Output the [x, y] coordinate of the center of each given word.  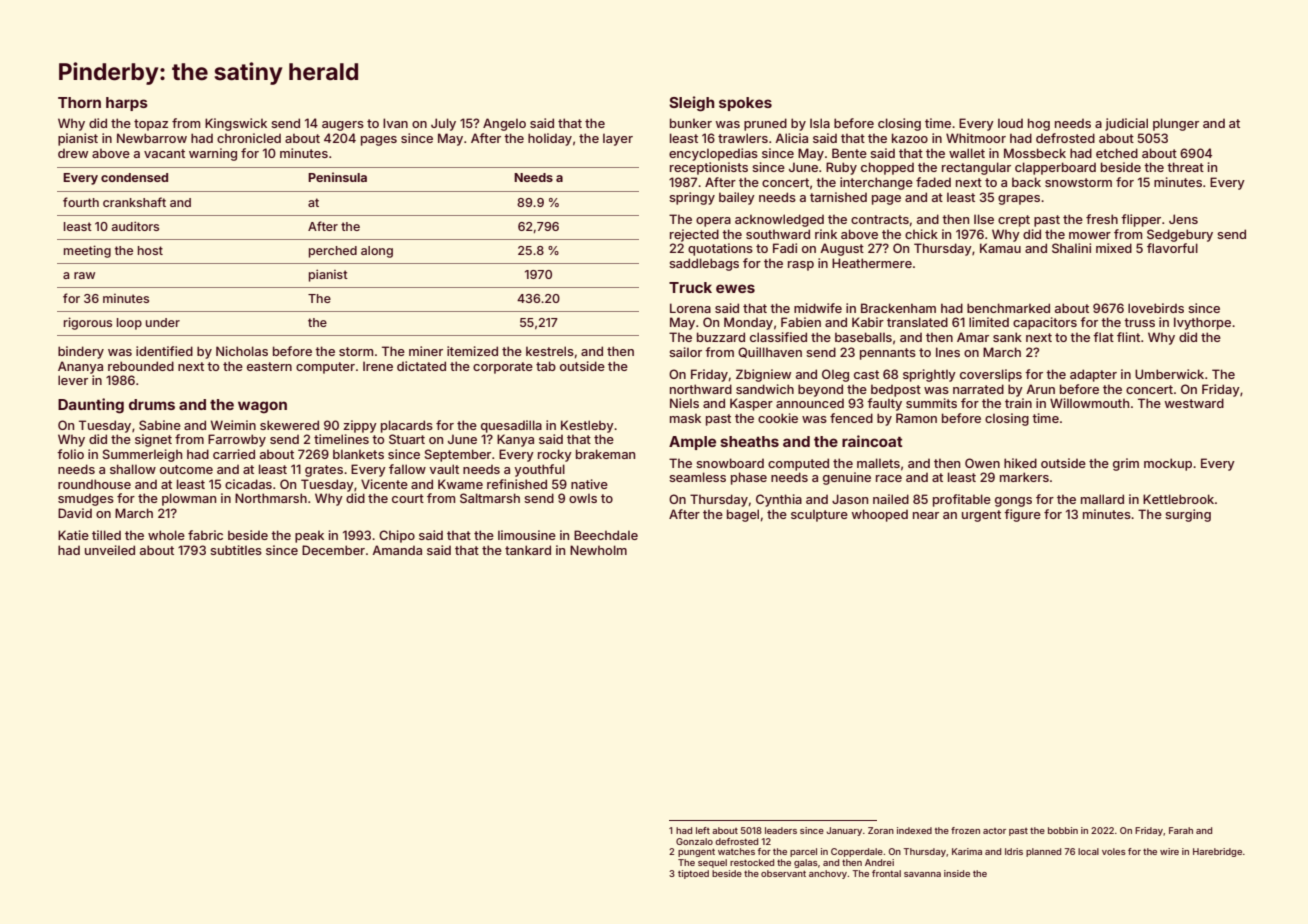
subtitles [236, 550]
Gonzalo [694, 841]
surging [1188, 515]
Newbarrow [152, 138]
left [703, 830]
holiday [550, 139]
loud [1010, 123]
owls [583, 498]
